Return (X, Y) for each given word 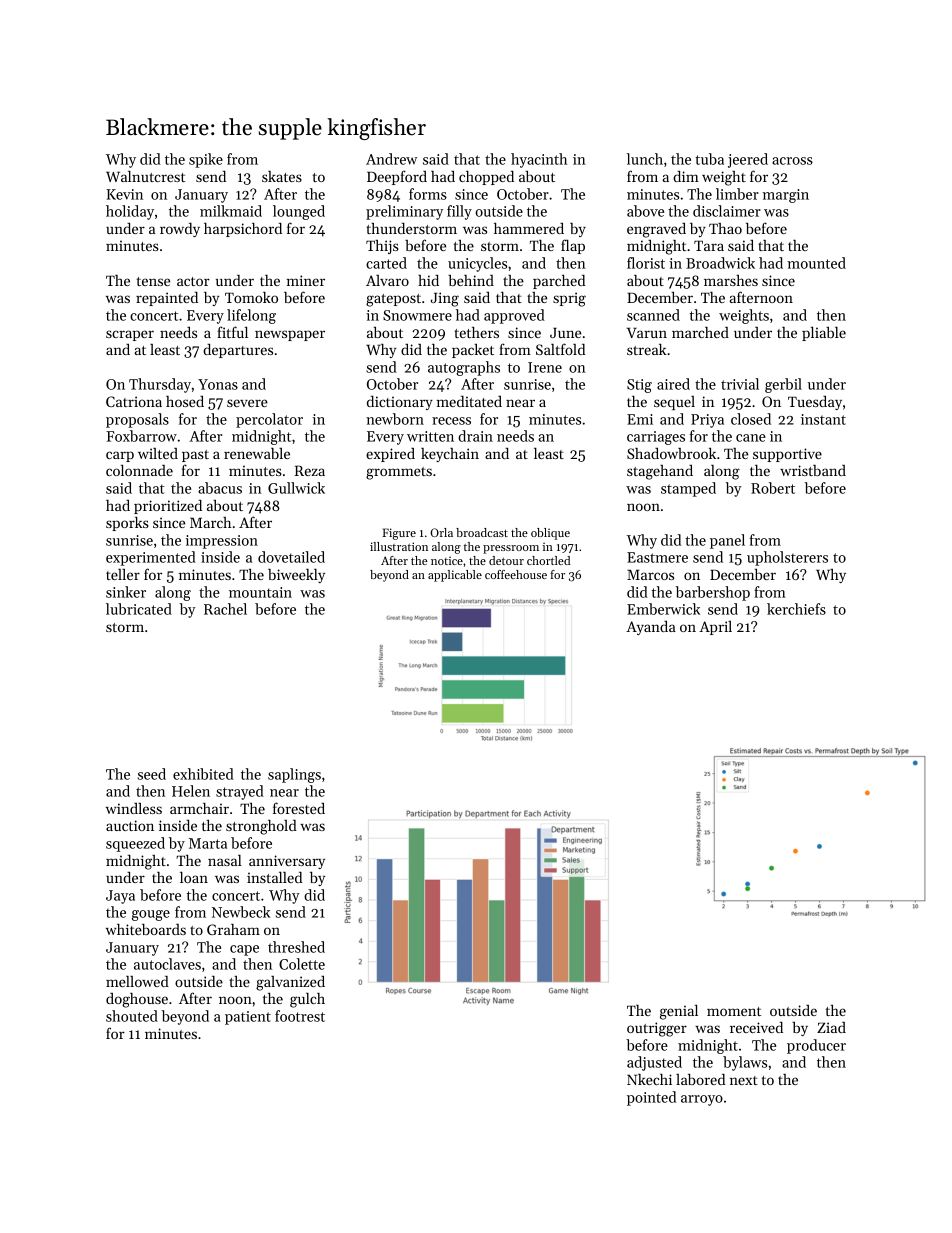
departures (238, 351)
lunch (645, 159)
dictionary (400, 403)
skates (282, 176)
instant (823, 419)
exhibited (203, 774)
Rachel (225, 609)
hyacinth (539, 160)
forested (299, 808)
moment (734, 1011)
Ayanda (651, 628)
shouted (132, 1016)
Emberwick (663, 609)
